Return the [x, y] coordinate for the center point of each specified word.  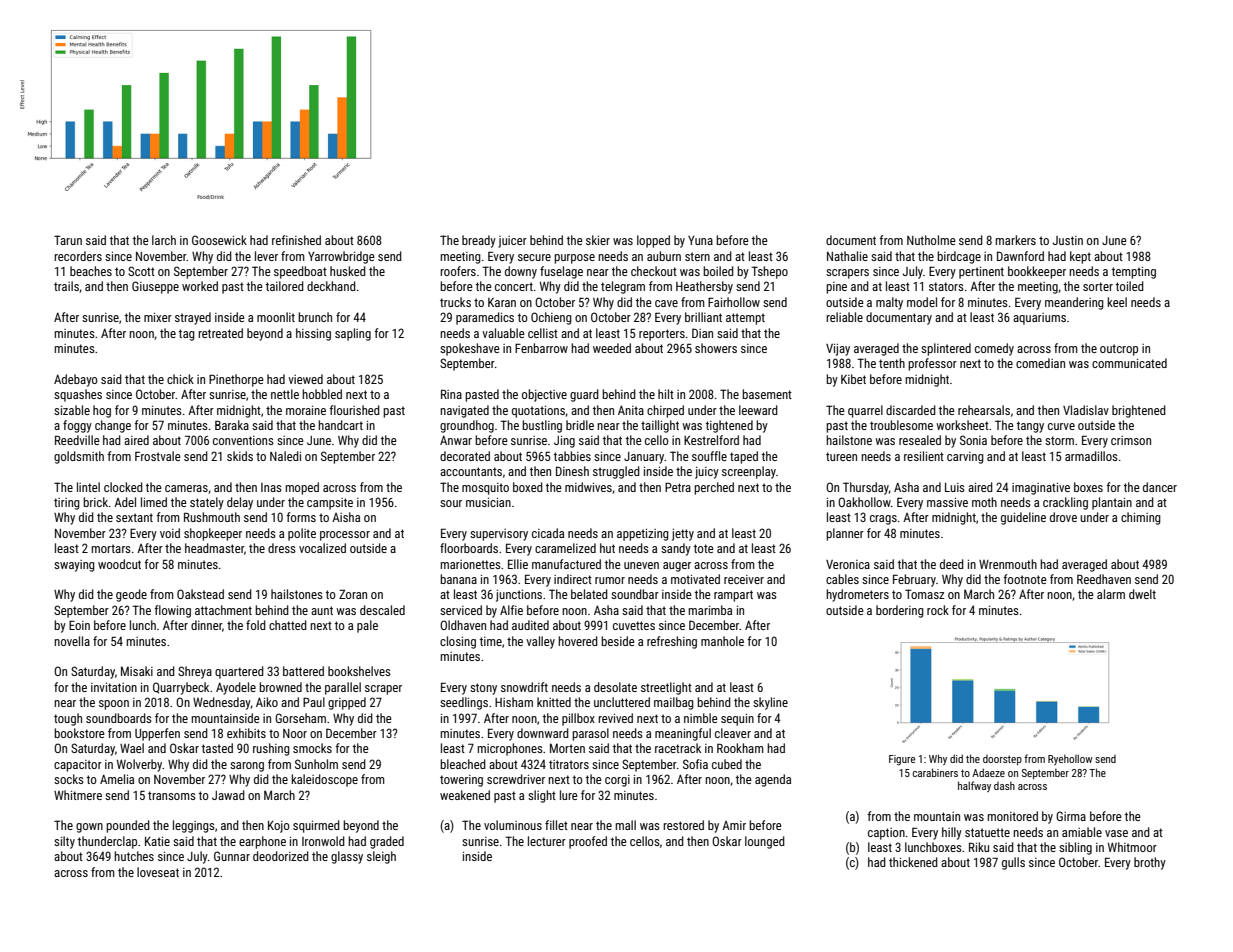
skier [598, 240]
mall [625, 825]
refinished [296, 240]
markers [1015, 240]
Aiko [267, 702]
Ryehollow [1070, 759]
